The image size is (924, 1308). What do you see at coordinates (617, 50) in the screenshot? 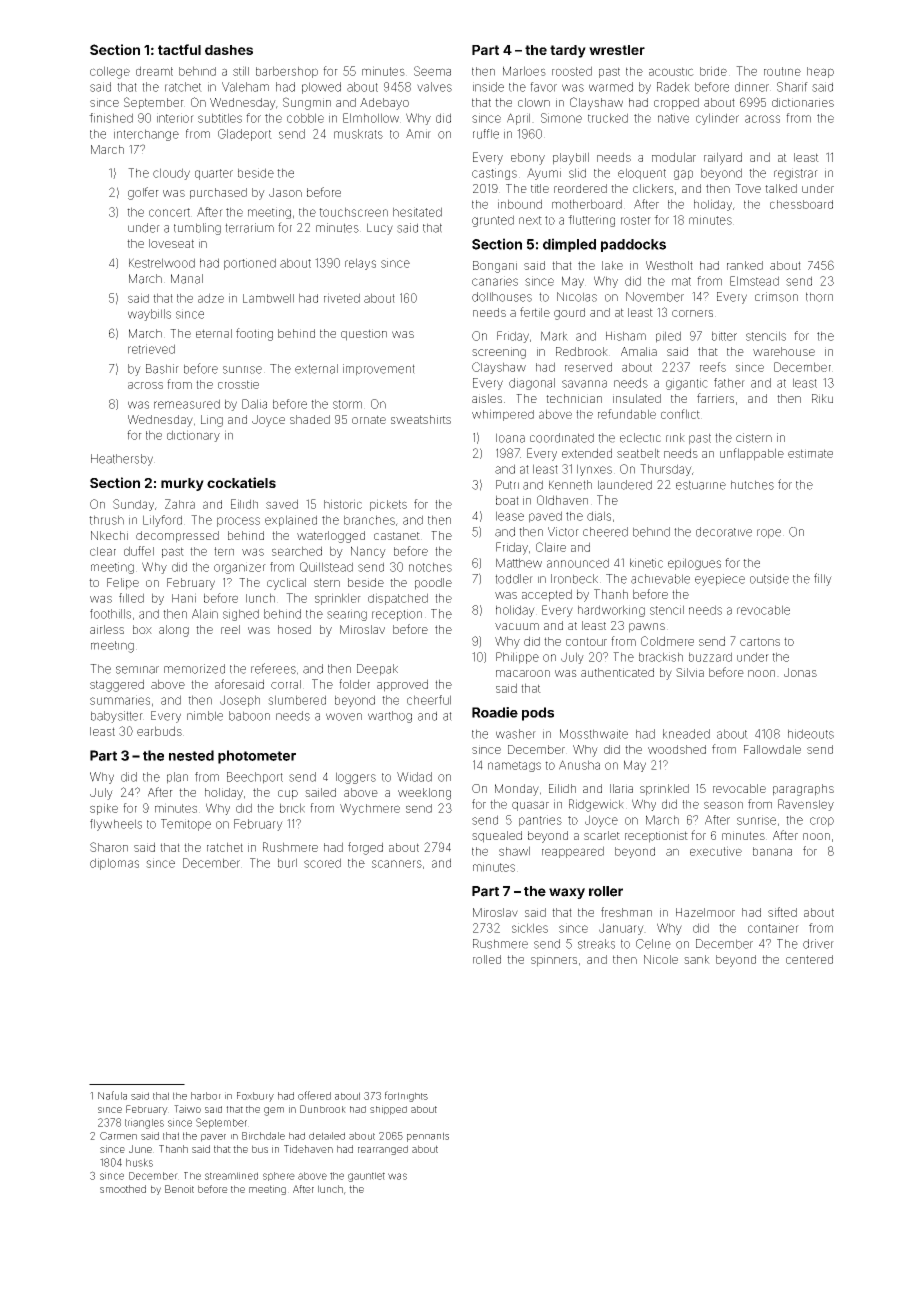
I see `wrestler` at bounding box center [617, 50].
